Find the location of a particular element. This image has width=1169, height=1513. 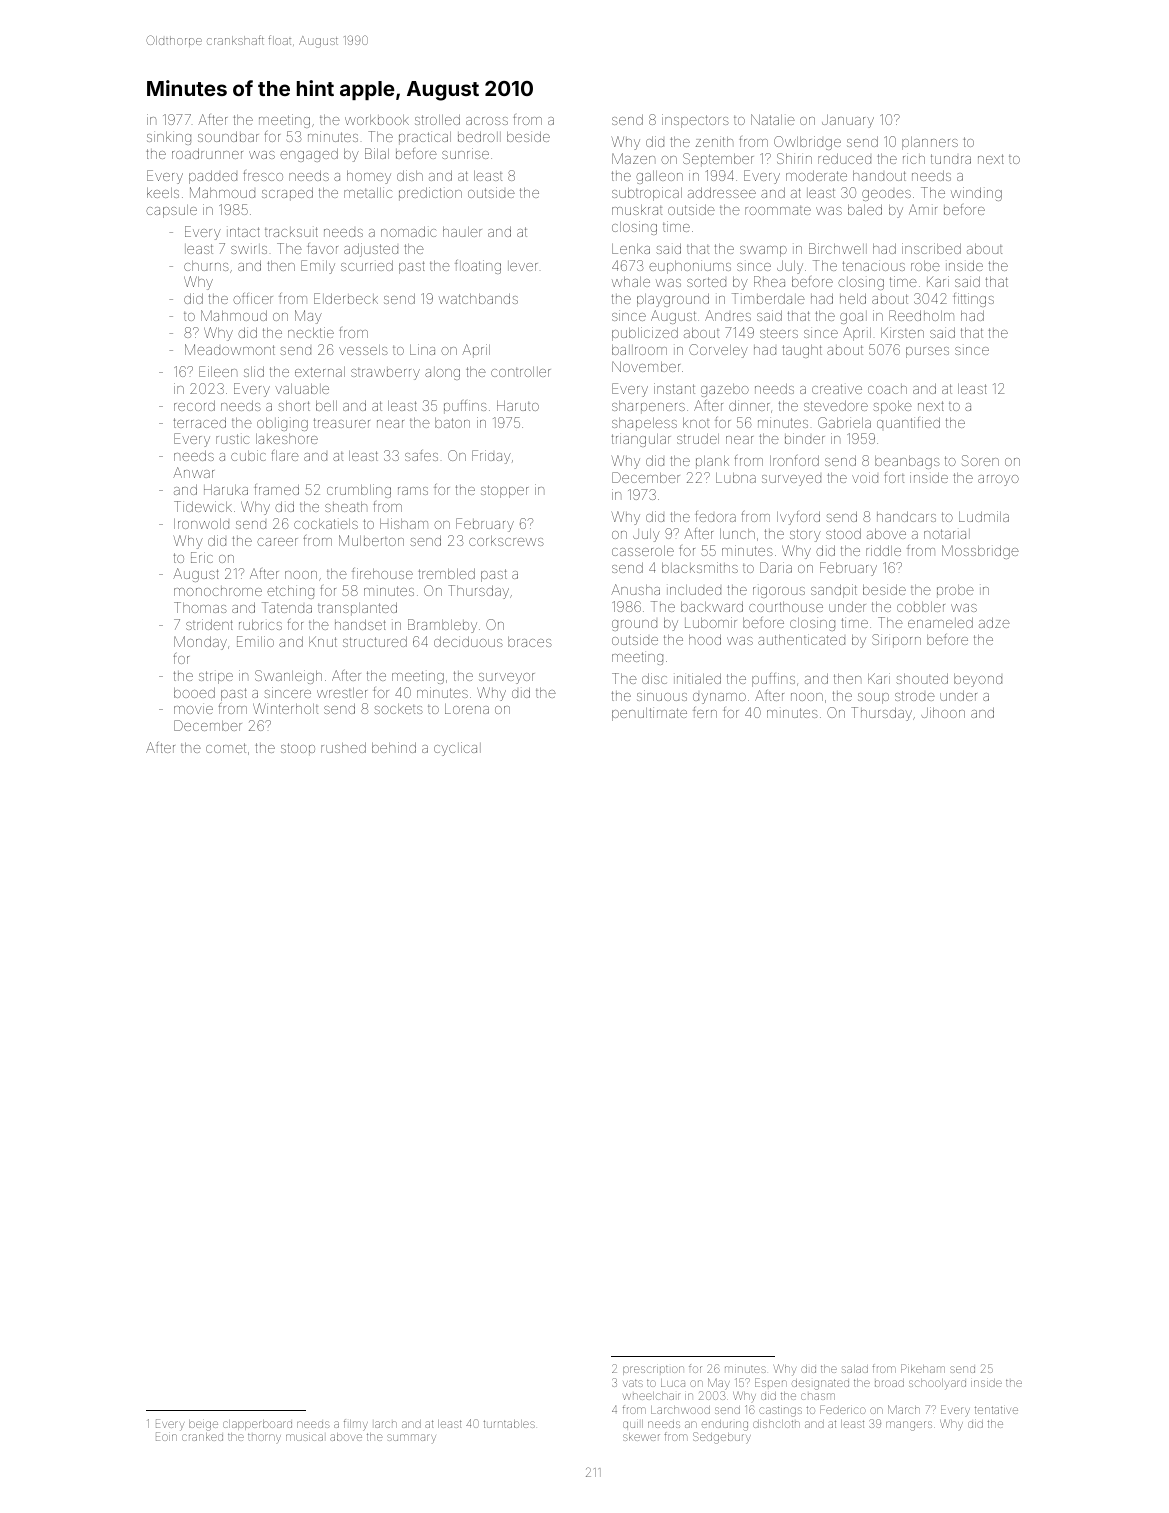

workbook is located at coordinates (377, 120).
